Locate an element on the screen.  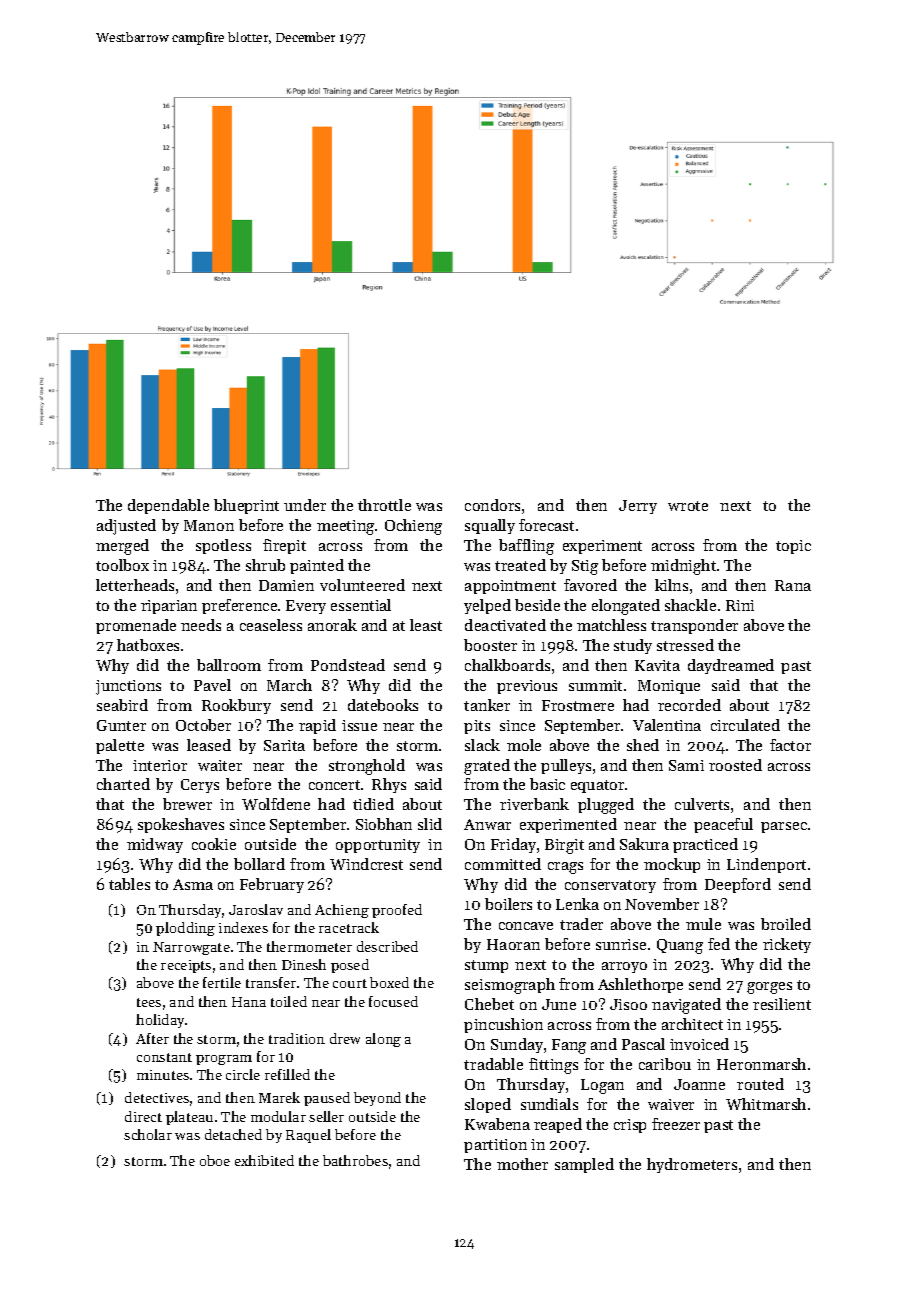
slid is located at coordinates (430, 824).
